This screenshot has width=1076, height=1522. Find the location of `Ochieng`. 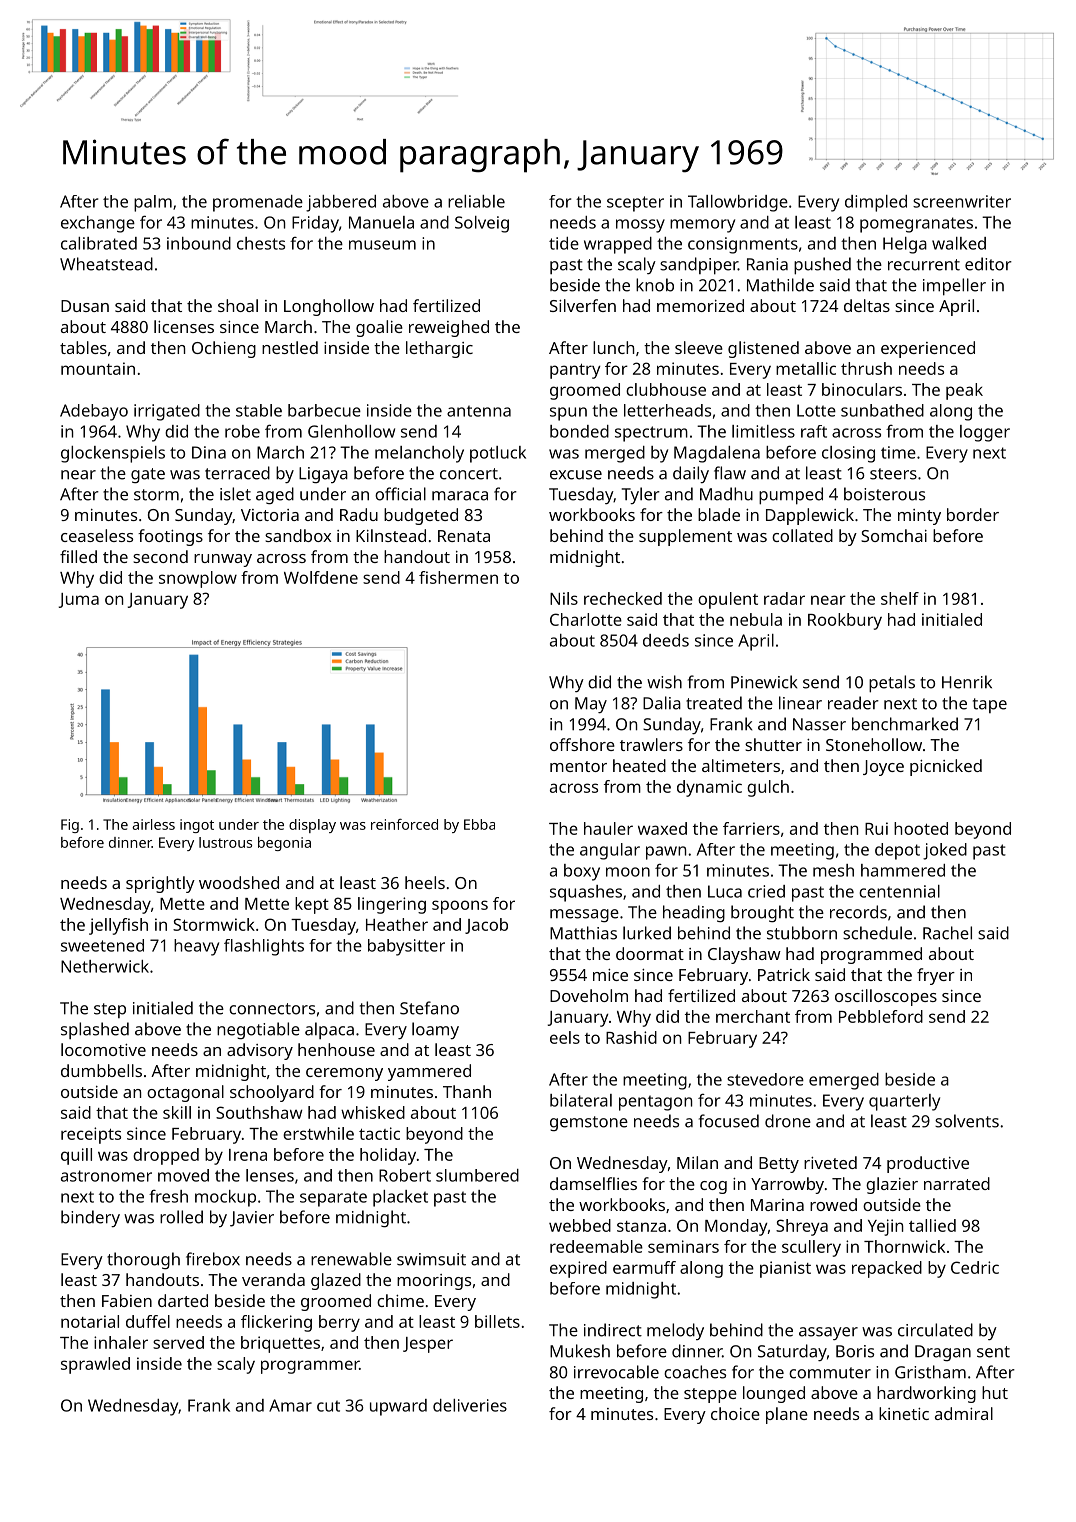

Ochieng is located at coordinates (224, 349).
